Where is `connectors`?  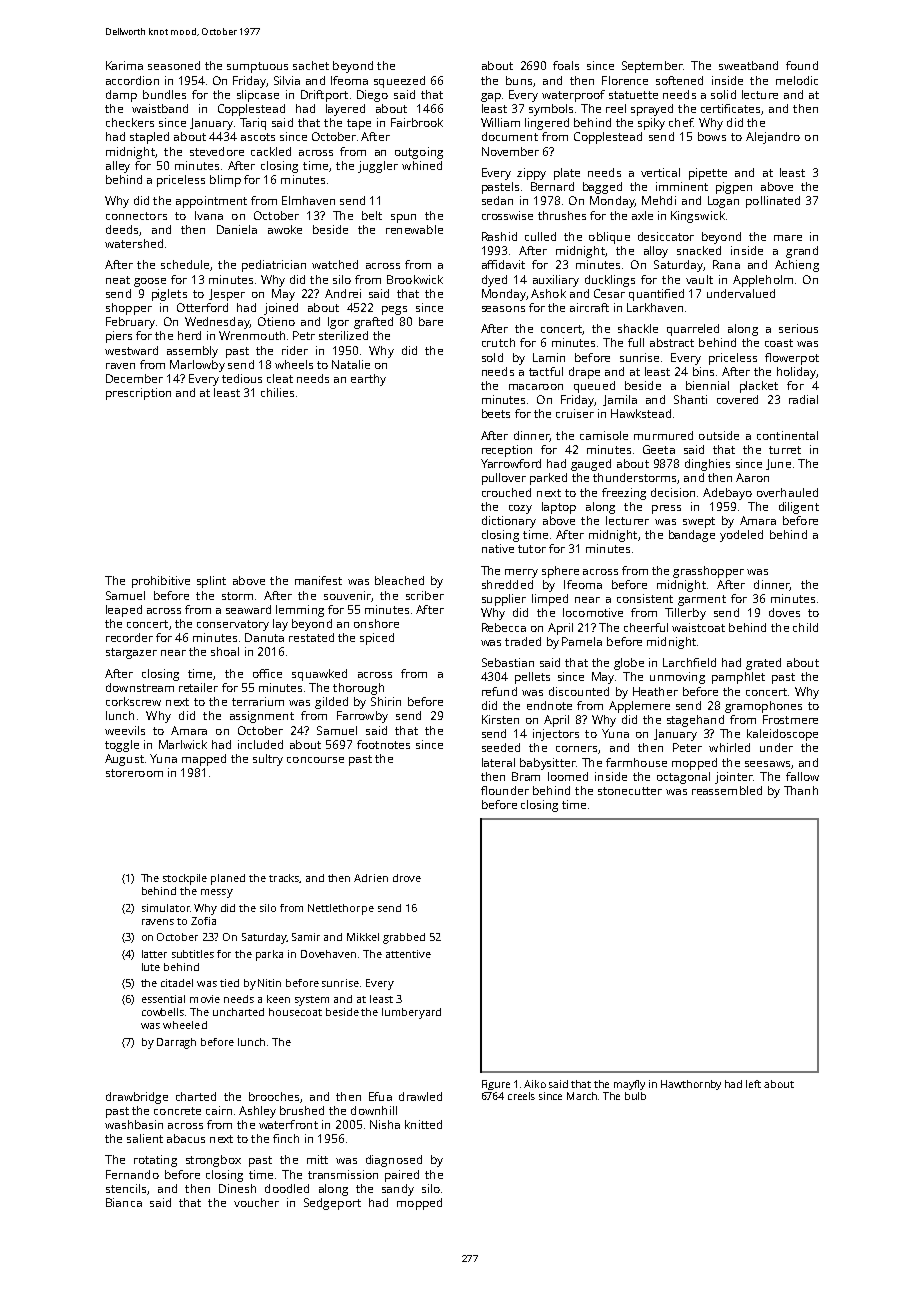 connectors is located at coordinates (136, 216).
